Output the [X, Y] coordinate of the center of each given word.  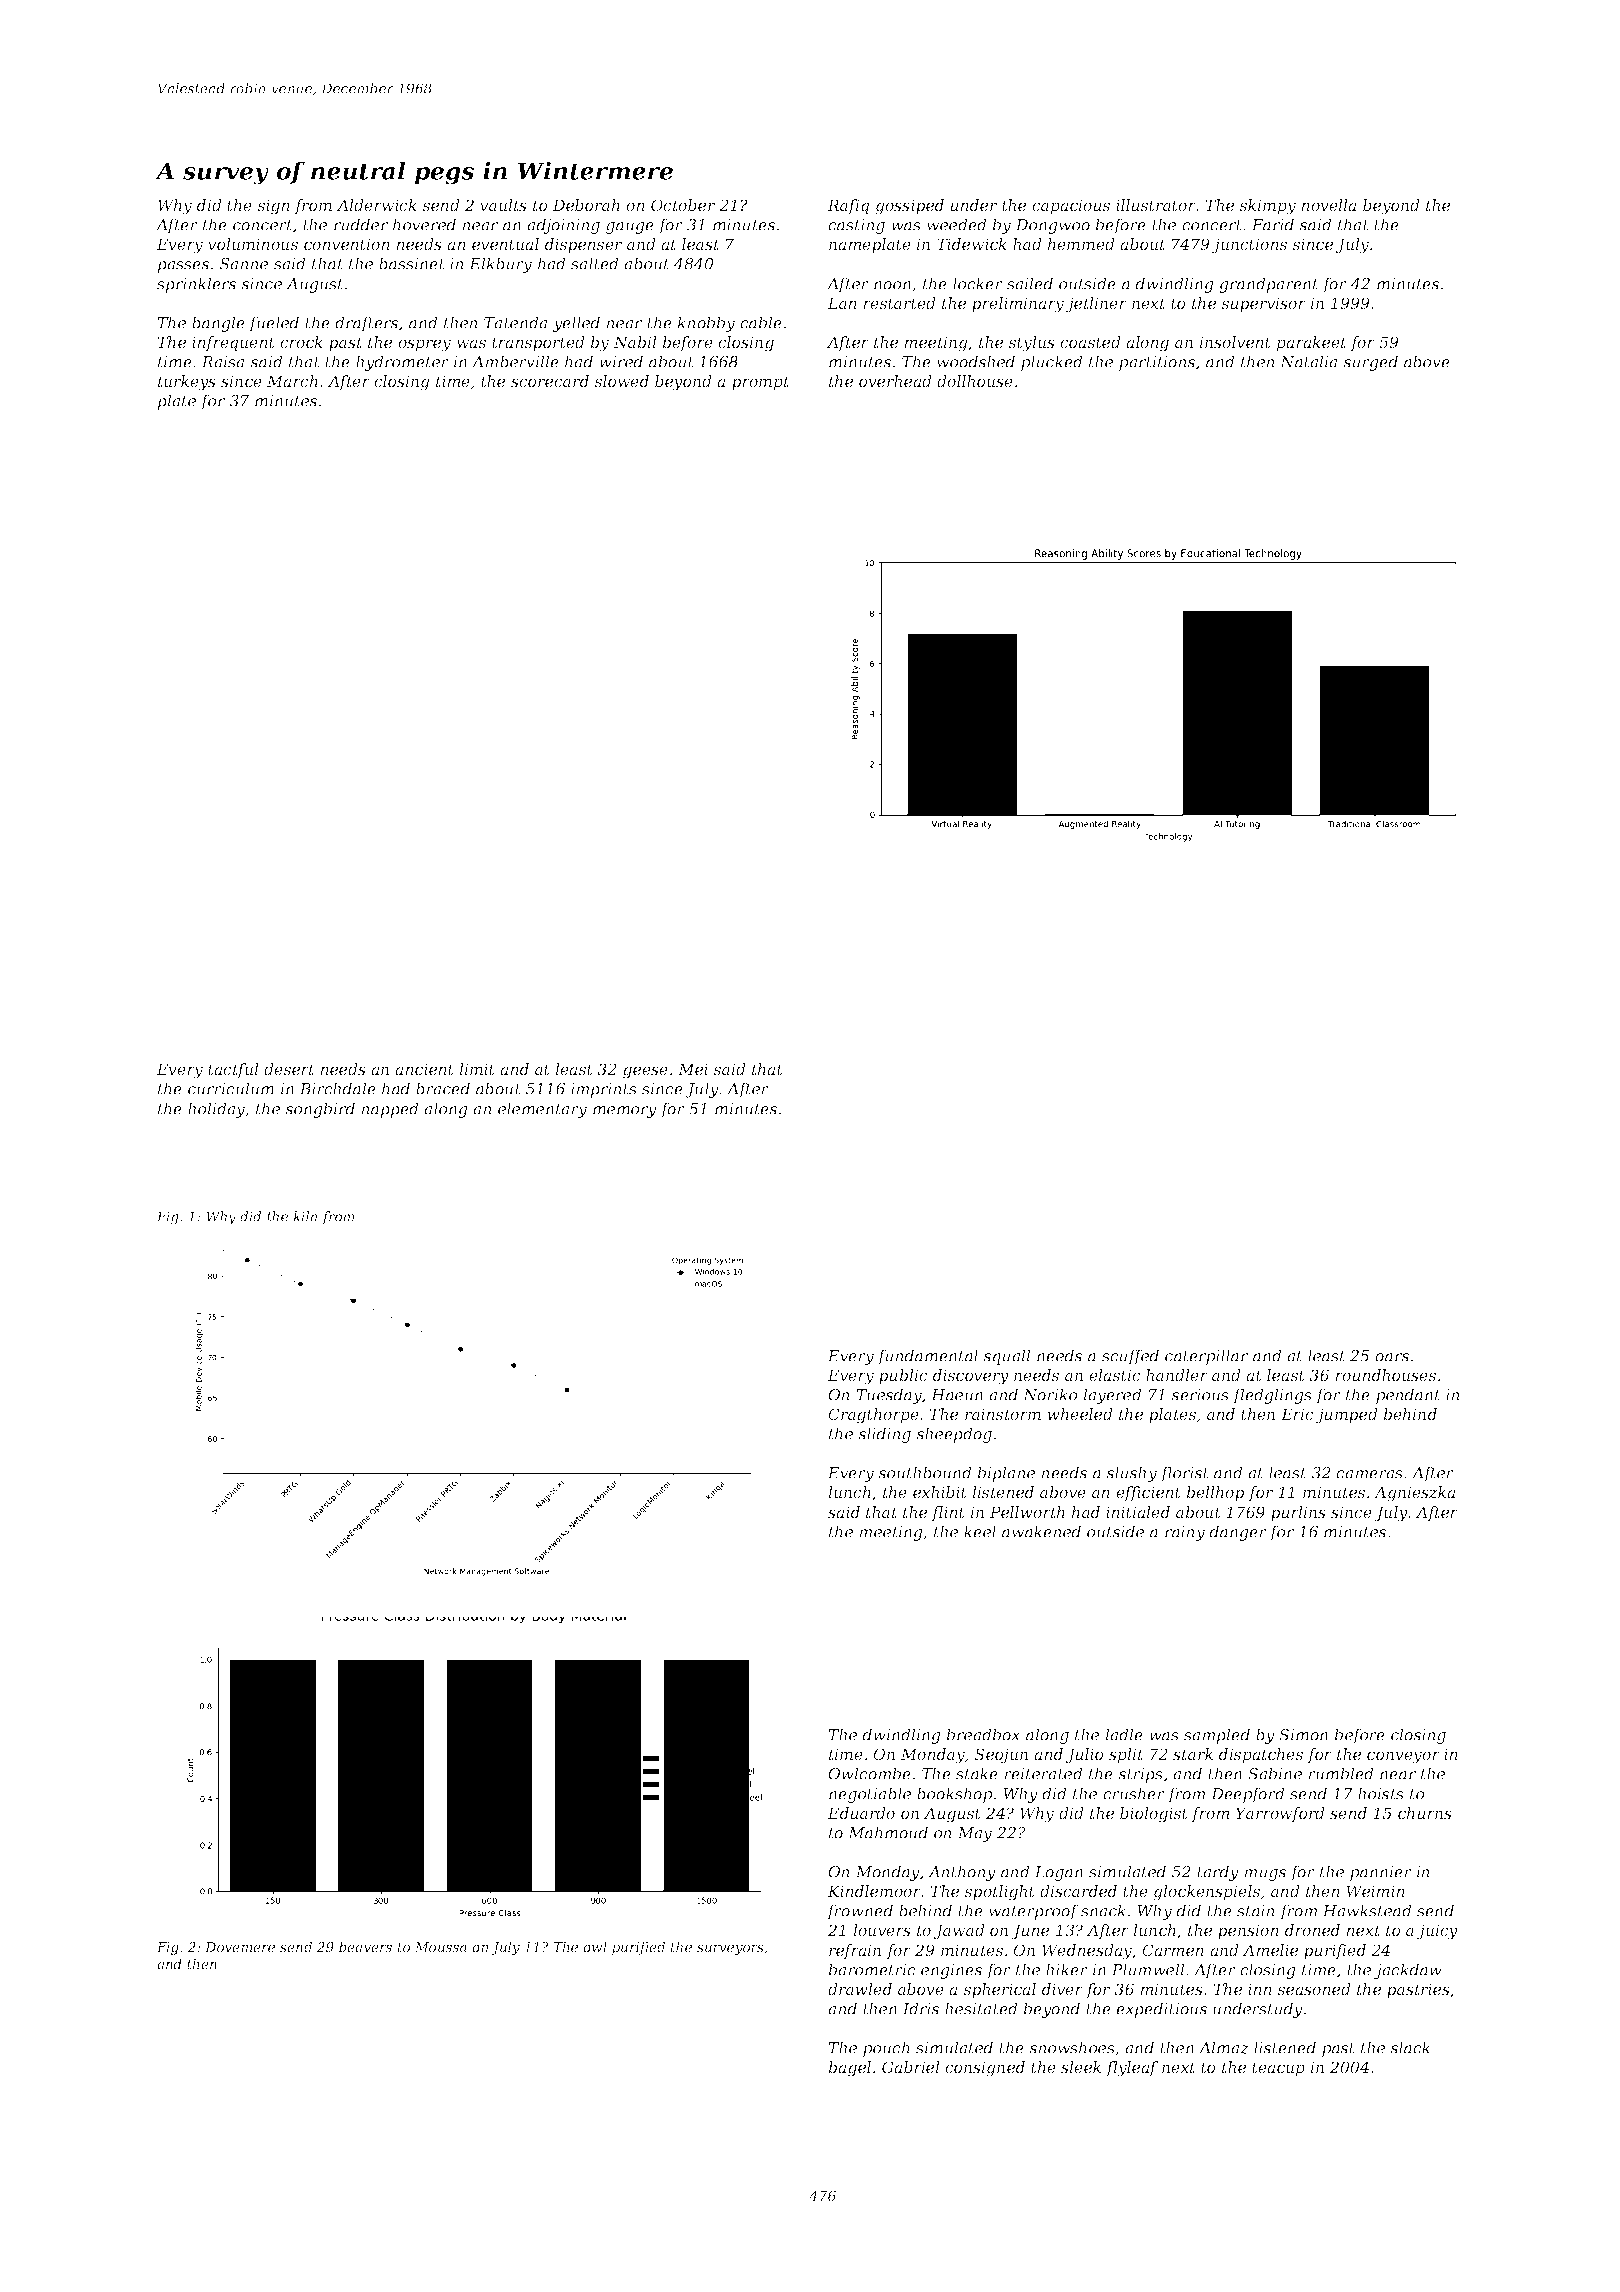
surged [1370, 363]
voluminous [253, 244]
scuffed [1130, 1357]
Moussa [441, 1947]
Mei [693, 1069]
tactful [233, 1070]
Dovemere [240, 1947]
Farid [1273, 224]
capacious [1071, 207]
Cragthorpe [873, 1416]
